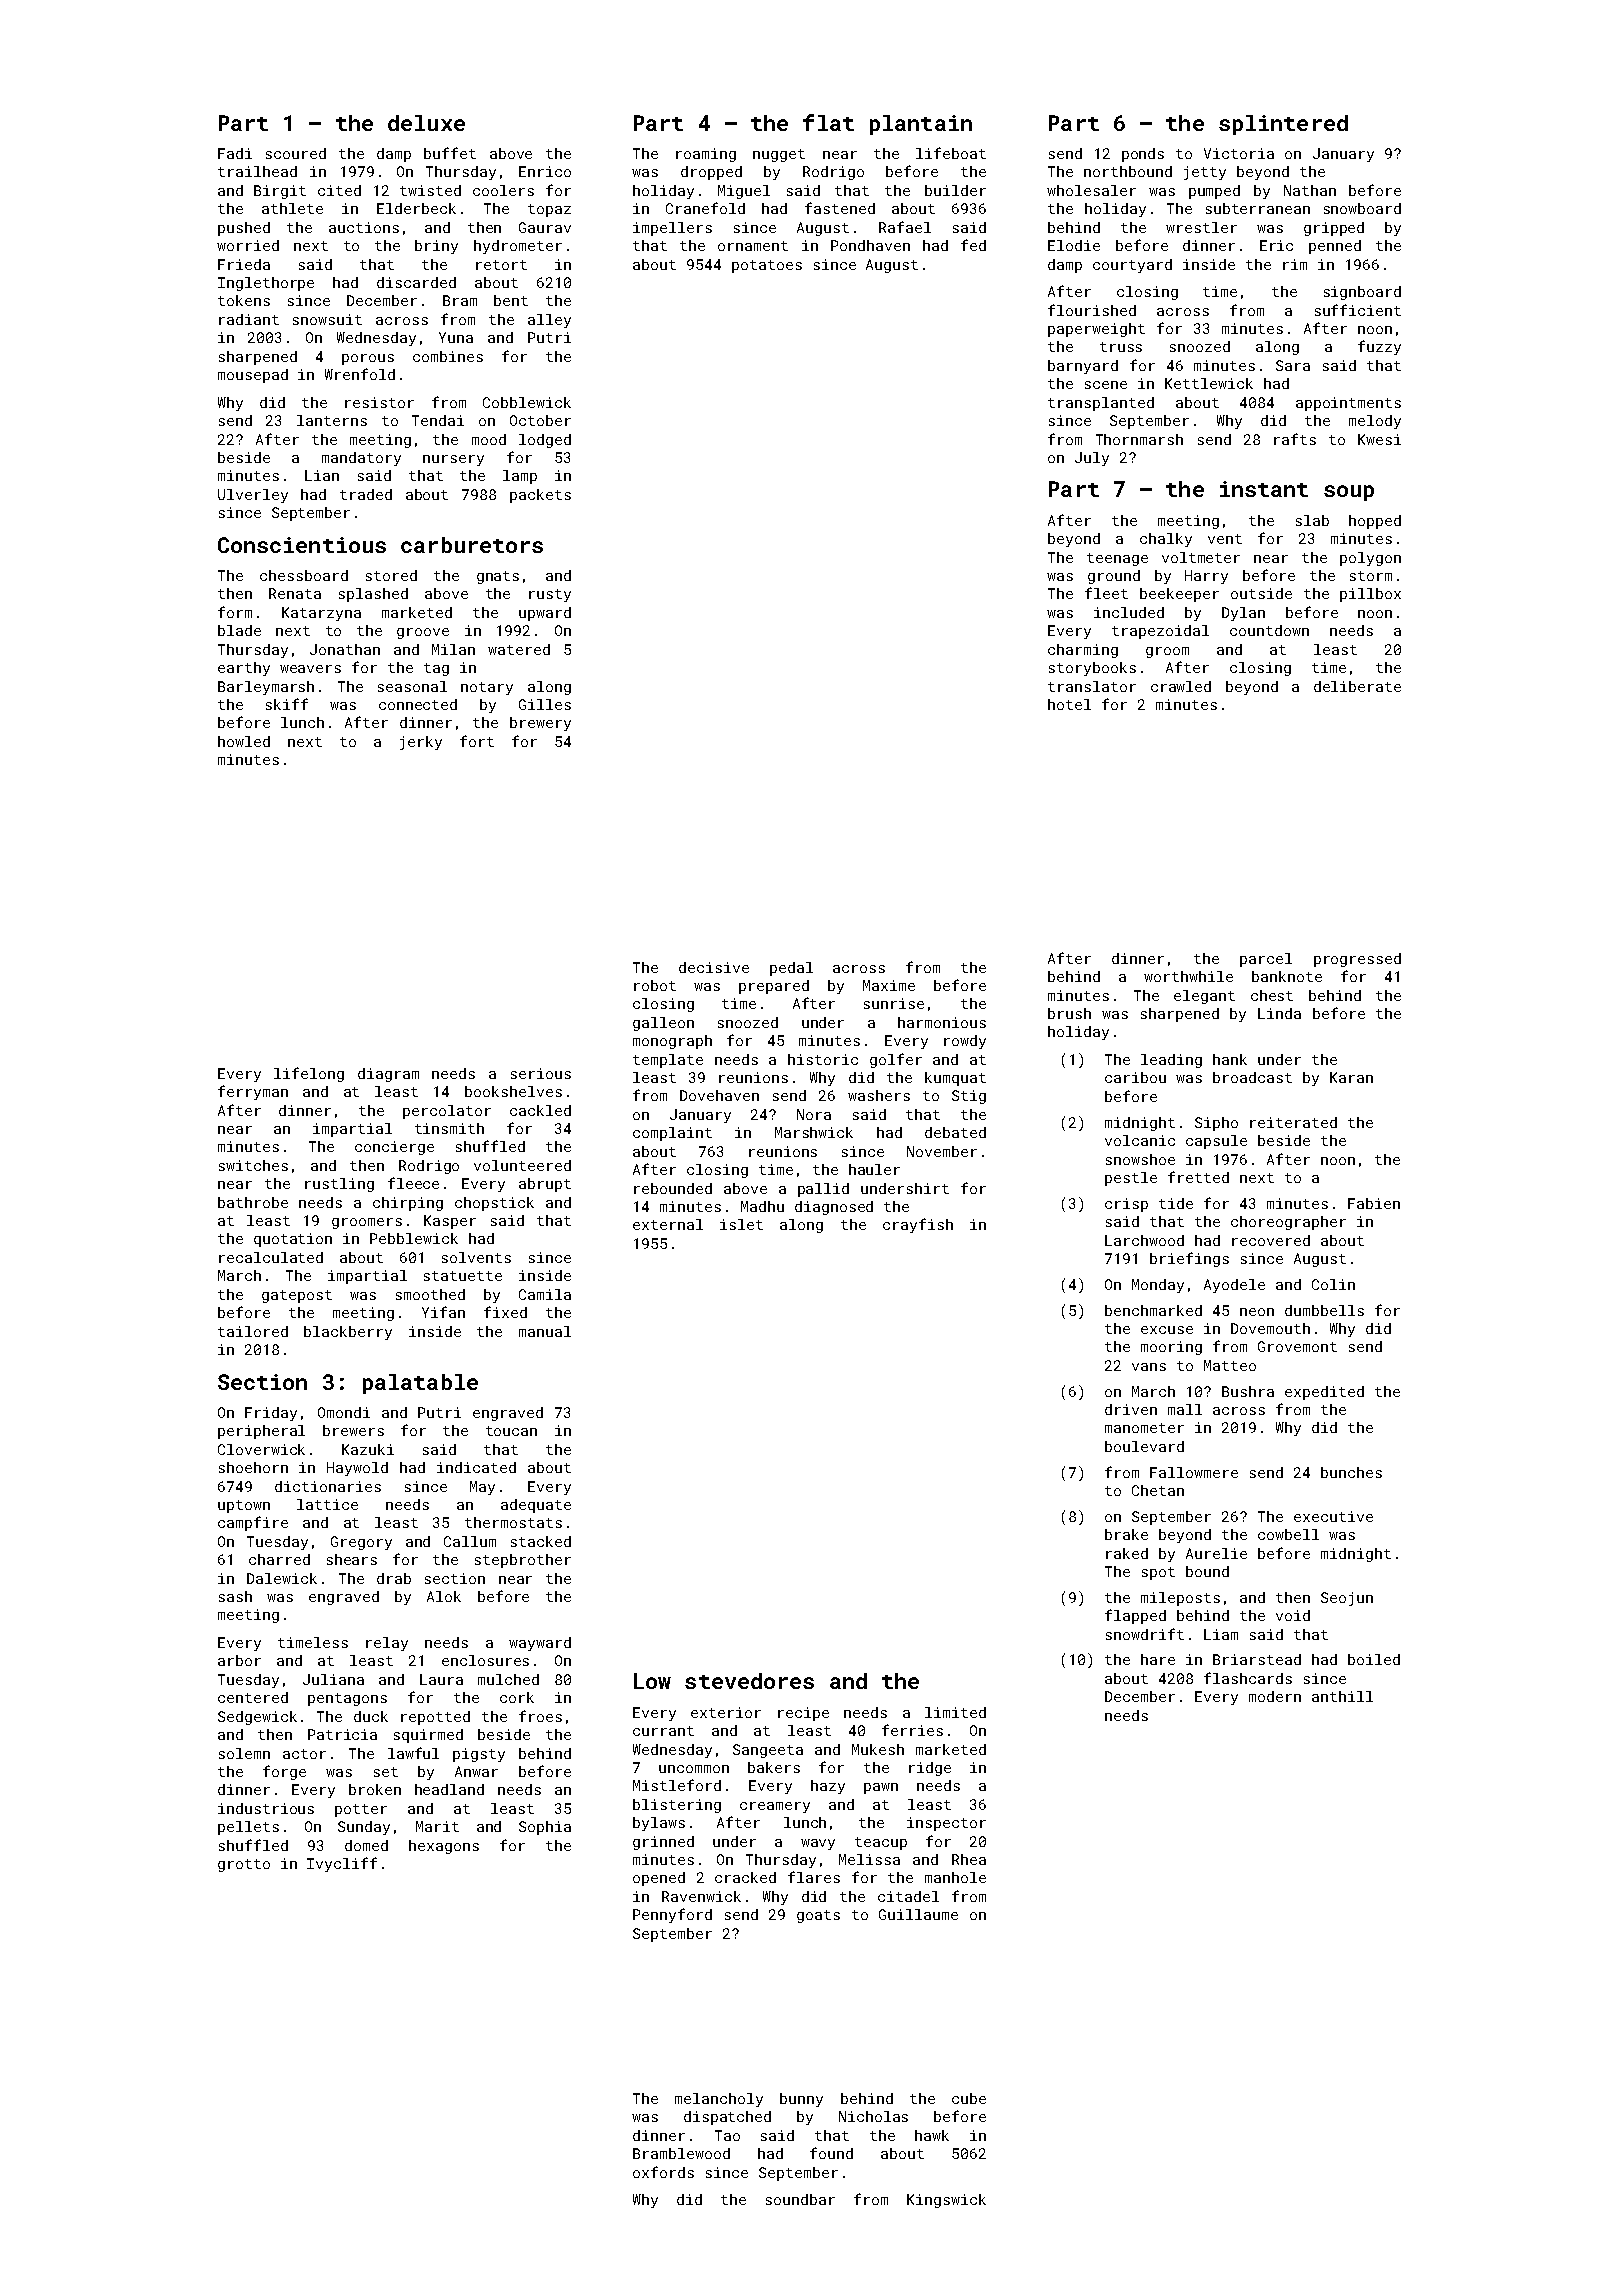 The width and height of the image is (1620, 2292). Describe the element at coordinates (426, 123) in the image. I see `deluxe` at that location.
